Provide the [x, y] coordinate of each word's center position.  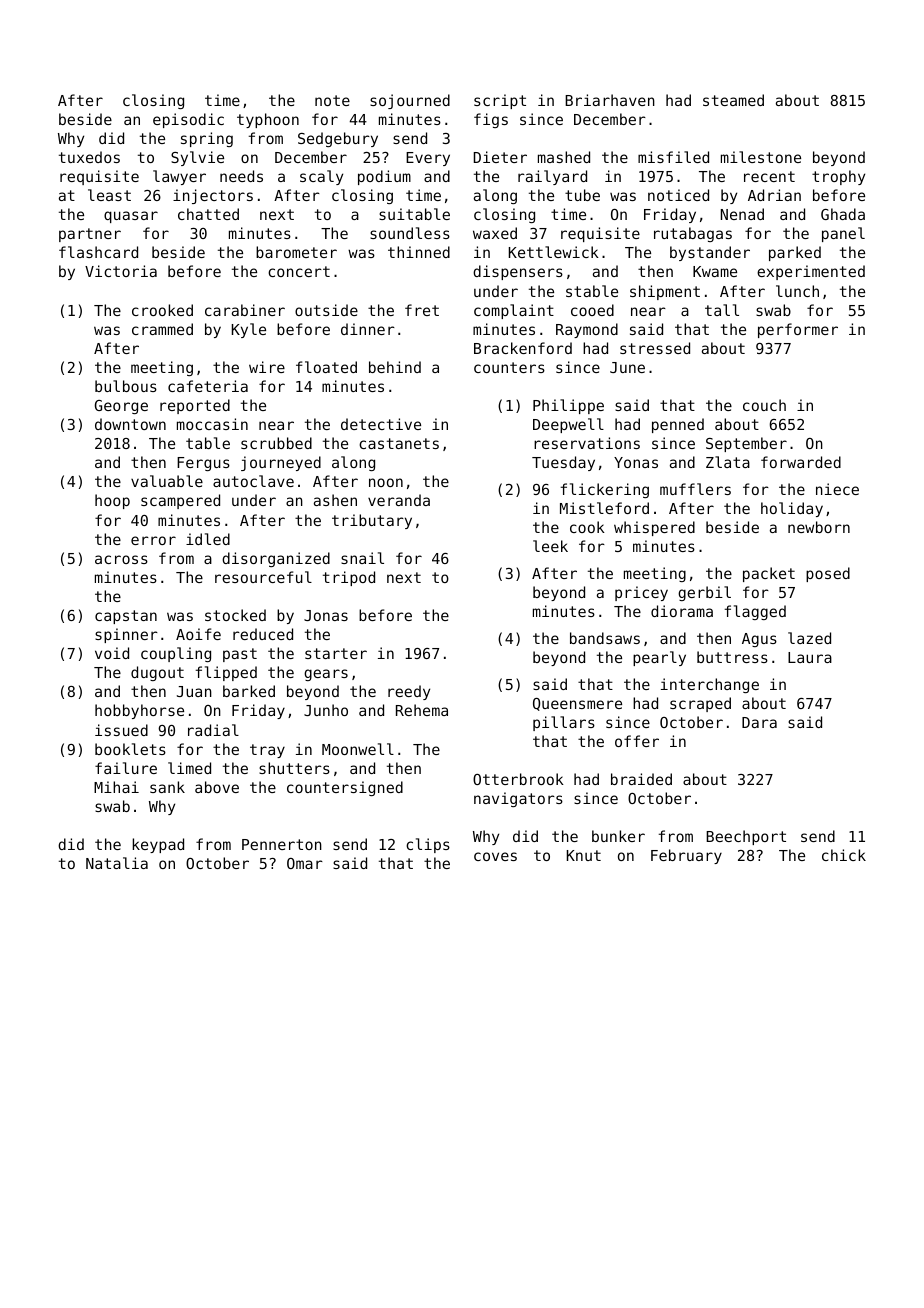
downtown [130, 424]
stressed [655, 348]
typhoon [268, 120]
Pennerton [282, 844]
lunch [797, 291]
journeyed [281, 463]
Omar [305, 863]
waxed [495, 233]
